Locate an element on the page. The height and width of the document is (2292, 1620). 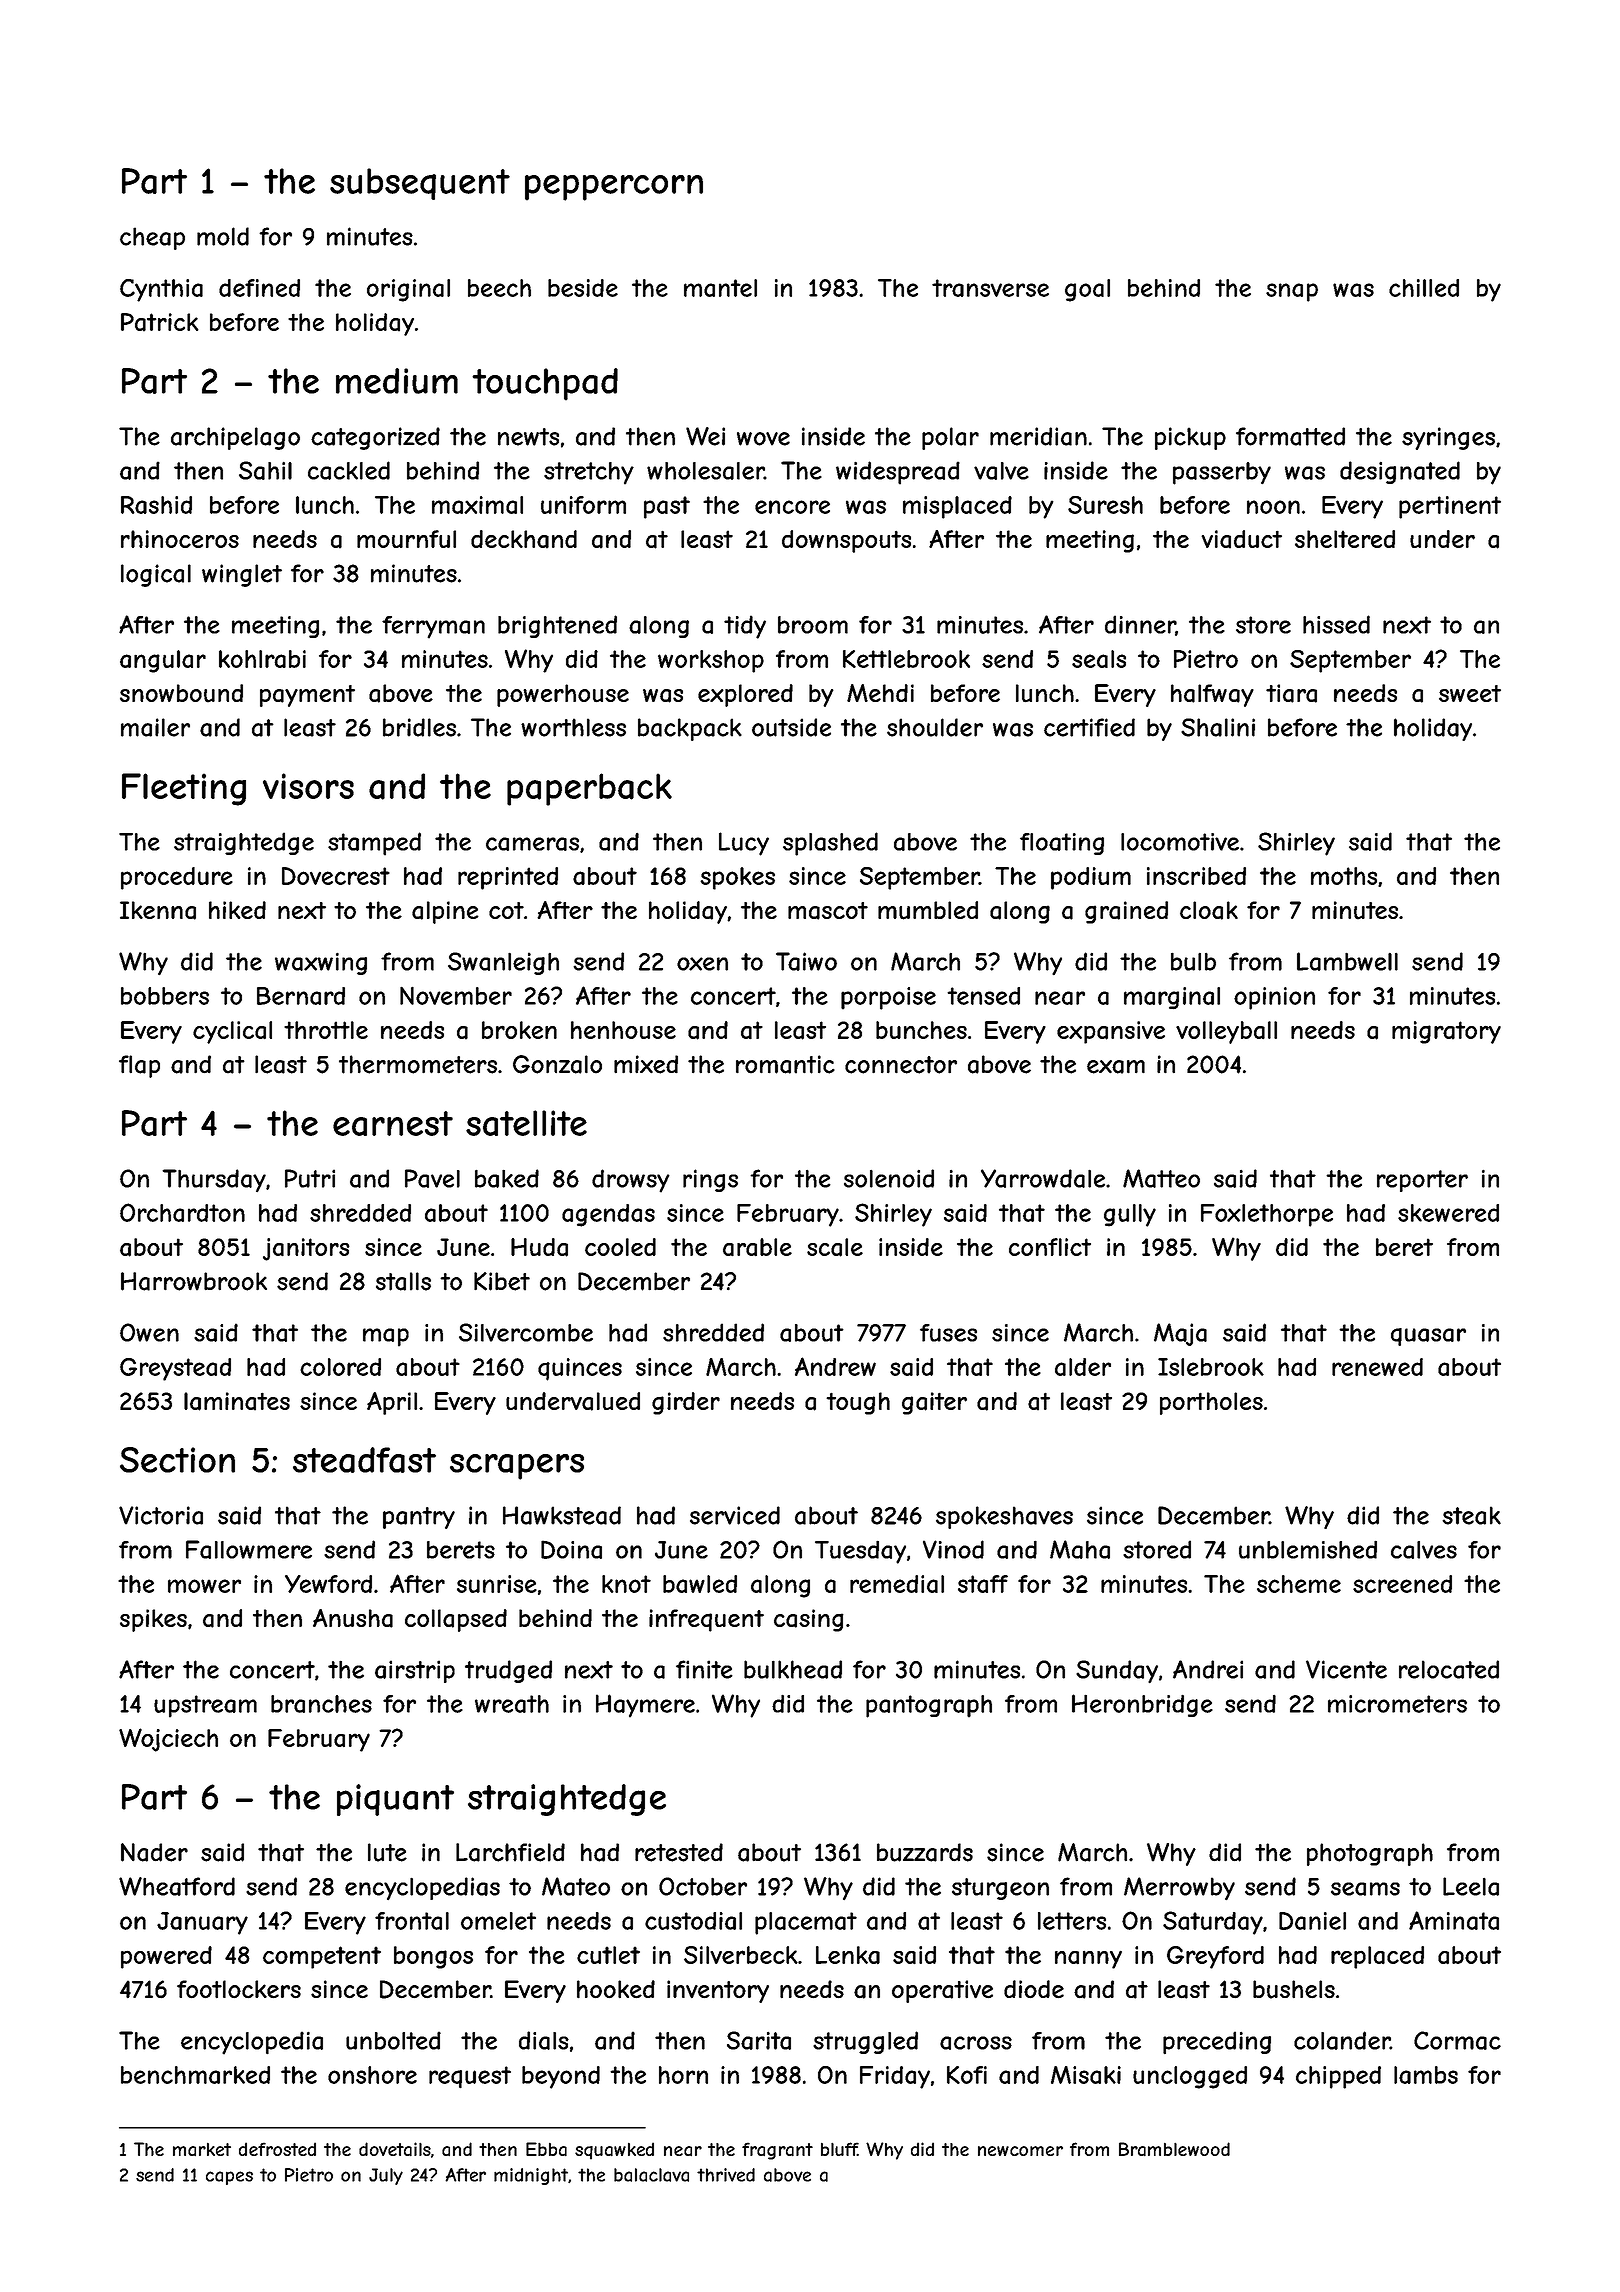
girder is located at coordinates (686, 1403).
